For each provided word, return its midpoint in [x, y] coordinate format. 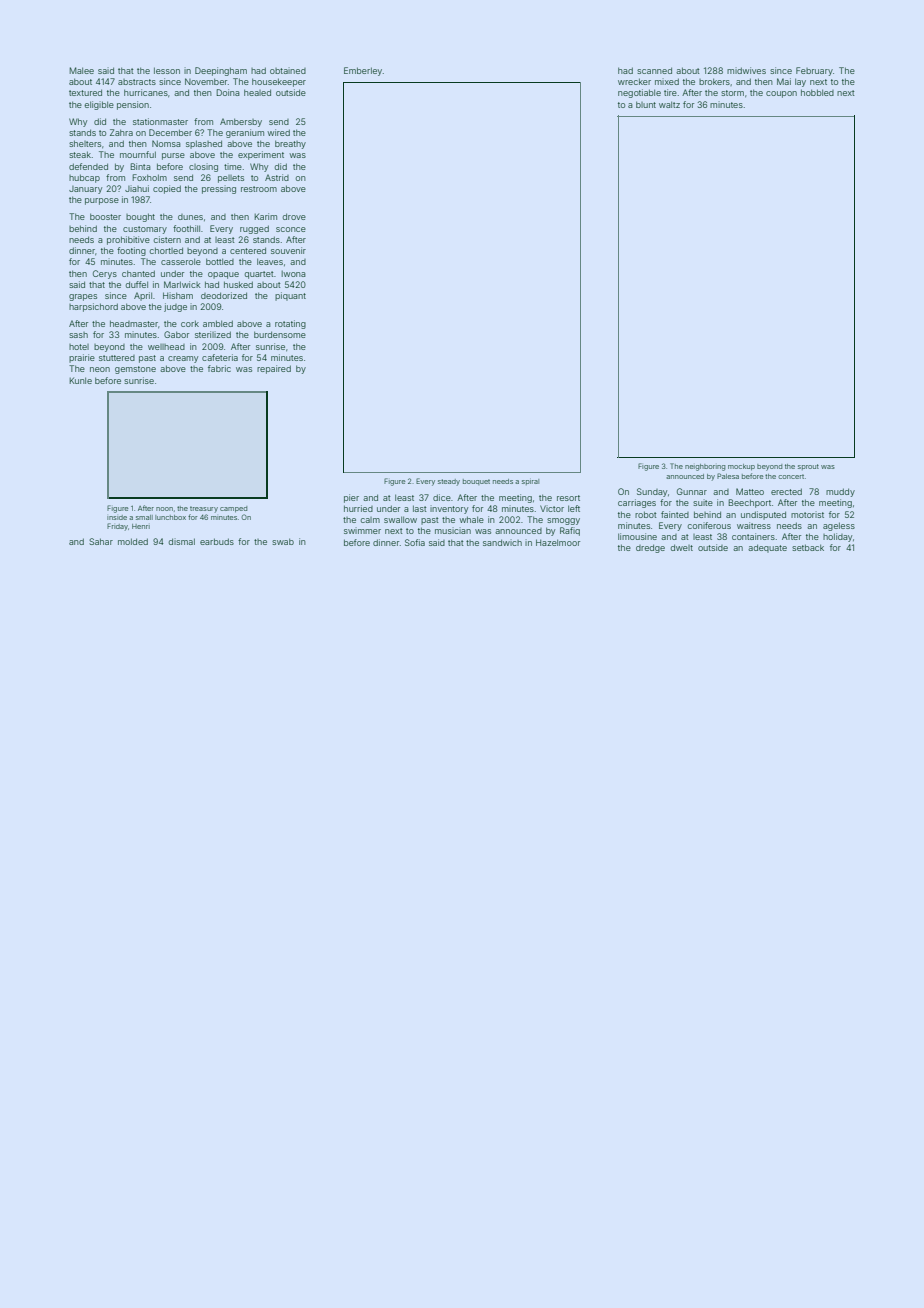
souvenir [288, 250]
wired [278, 132]
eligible [99, 105]
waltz [669, 104]
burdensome [280, 334]
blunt [646, 104]
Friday [117, 527]
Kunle [81, 380]
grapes [83, 297]
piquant [290, 296]
